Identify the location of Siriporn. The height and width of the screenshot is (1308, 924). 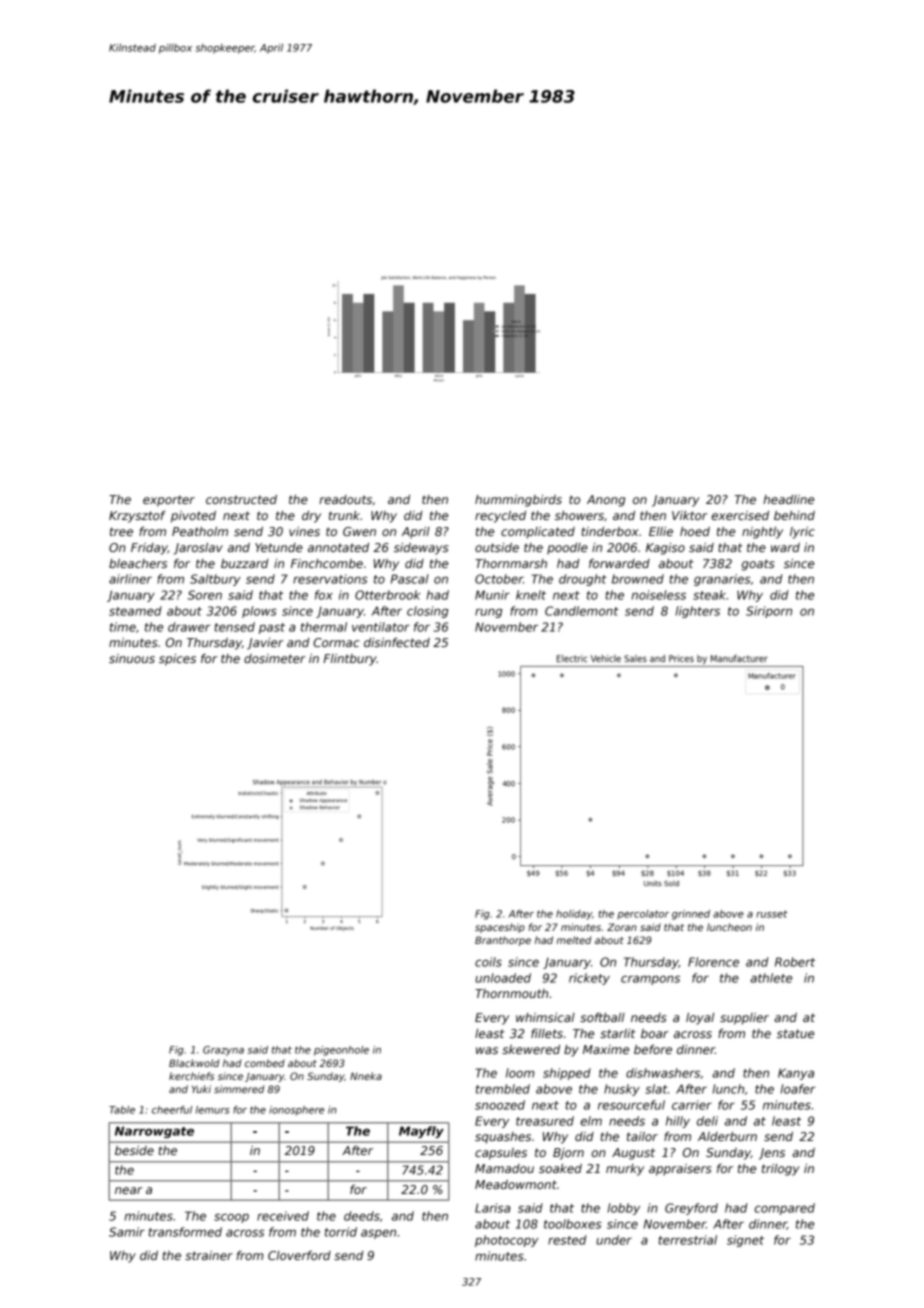
(769, 612).
